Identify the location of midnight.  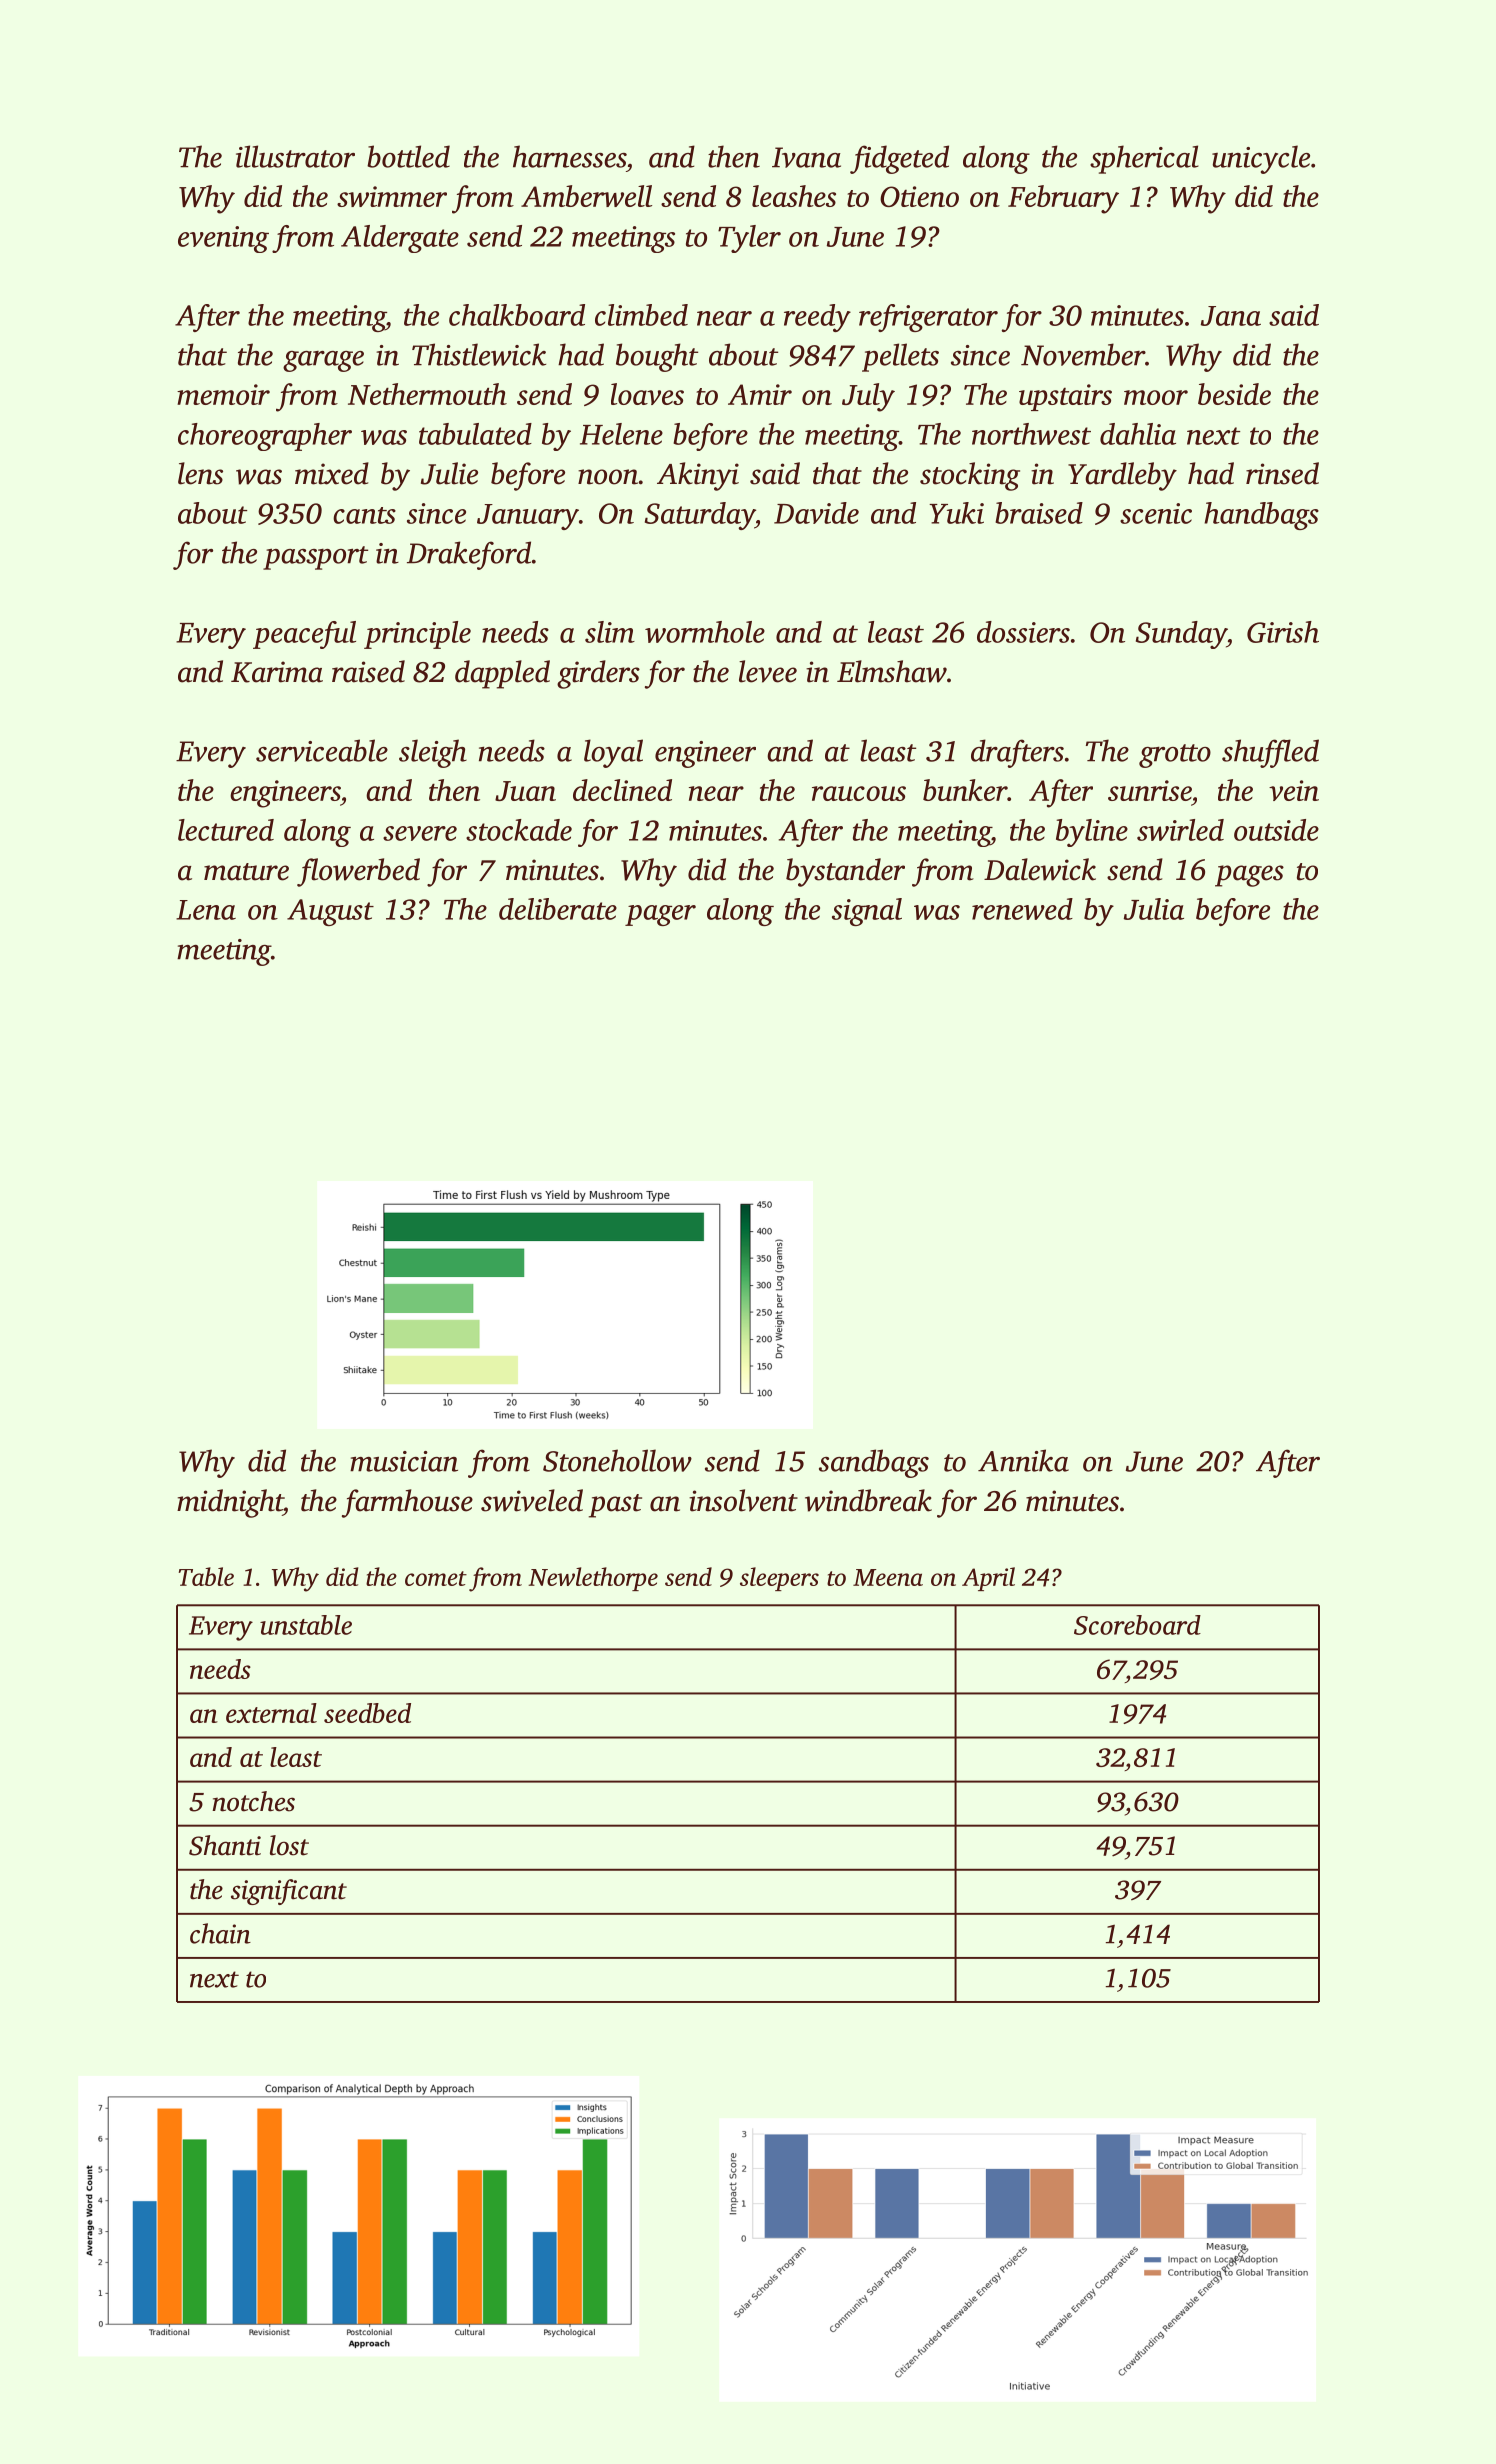
(230, 1503).
